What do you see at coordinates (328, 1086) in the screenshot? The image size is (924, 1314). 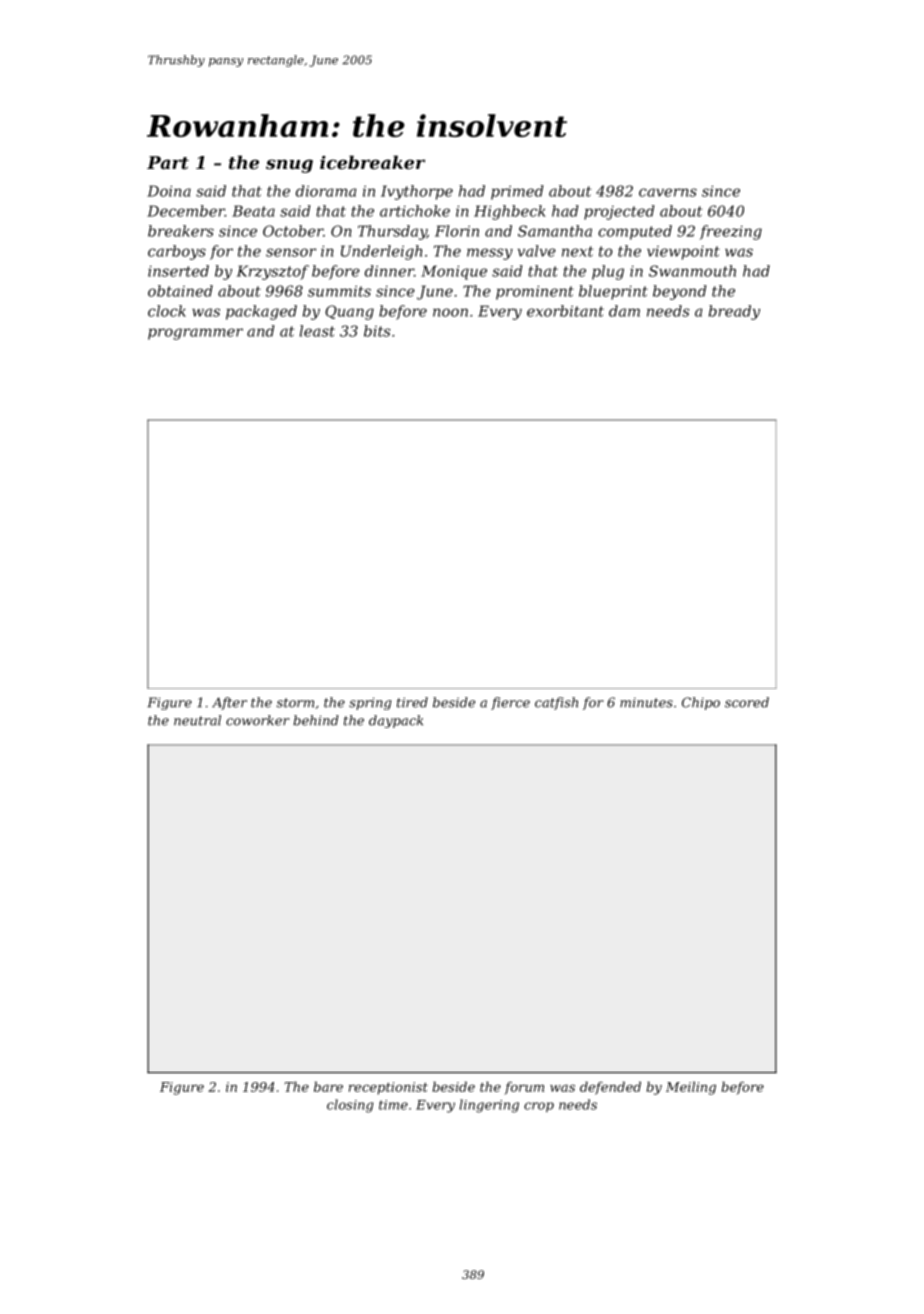 I see `bare` at bounding box center [328, 1086].
